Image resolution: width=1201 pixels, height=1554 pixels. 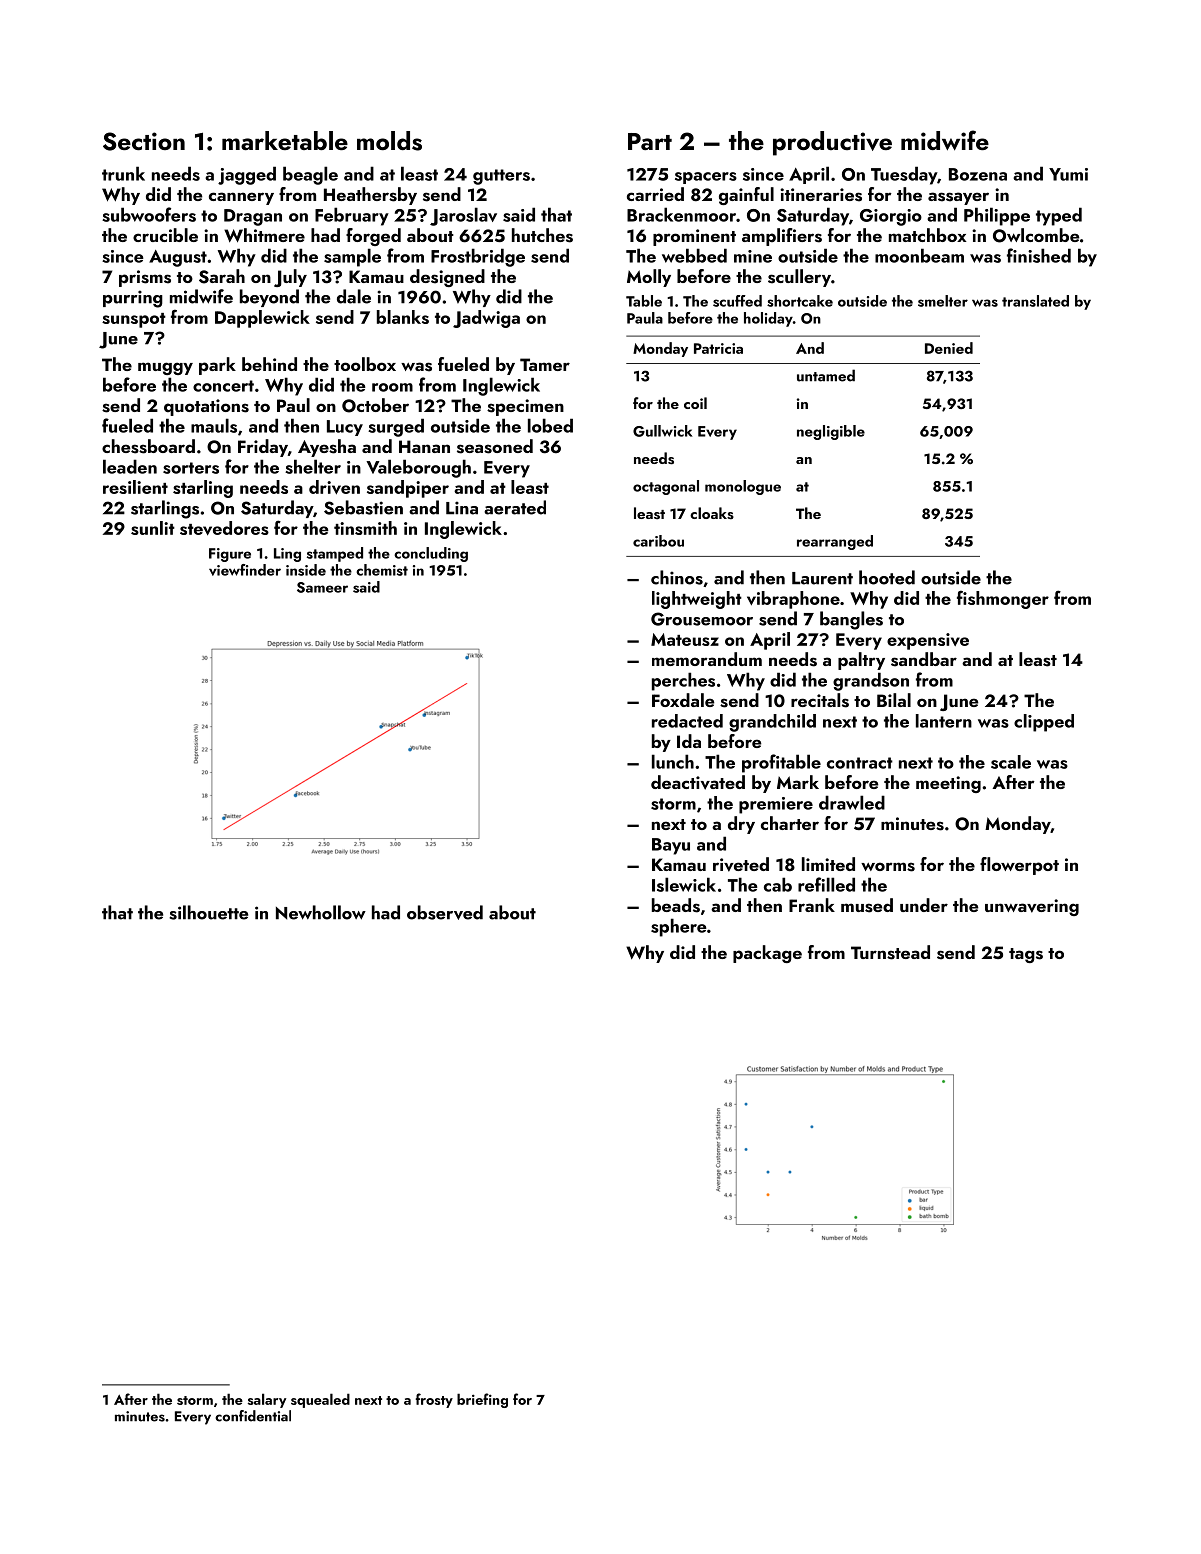 I want to click on toolbox, so click(x=365, y=364).
